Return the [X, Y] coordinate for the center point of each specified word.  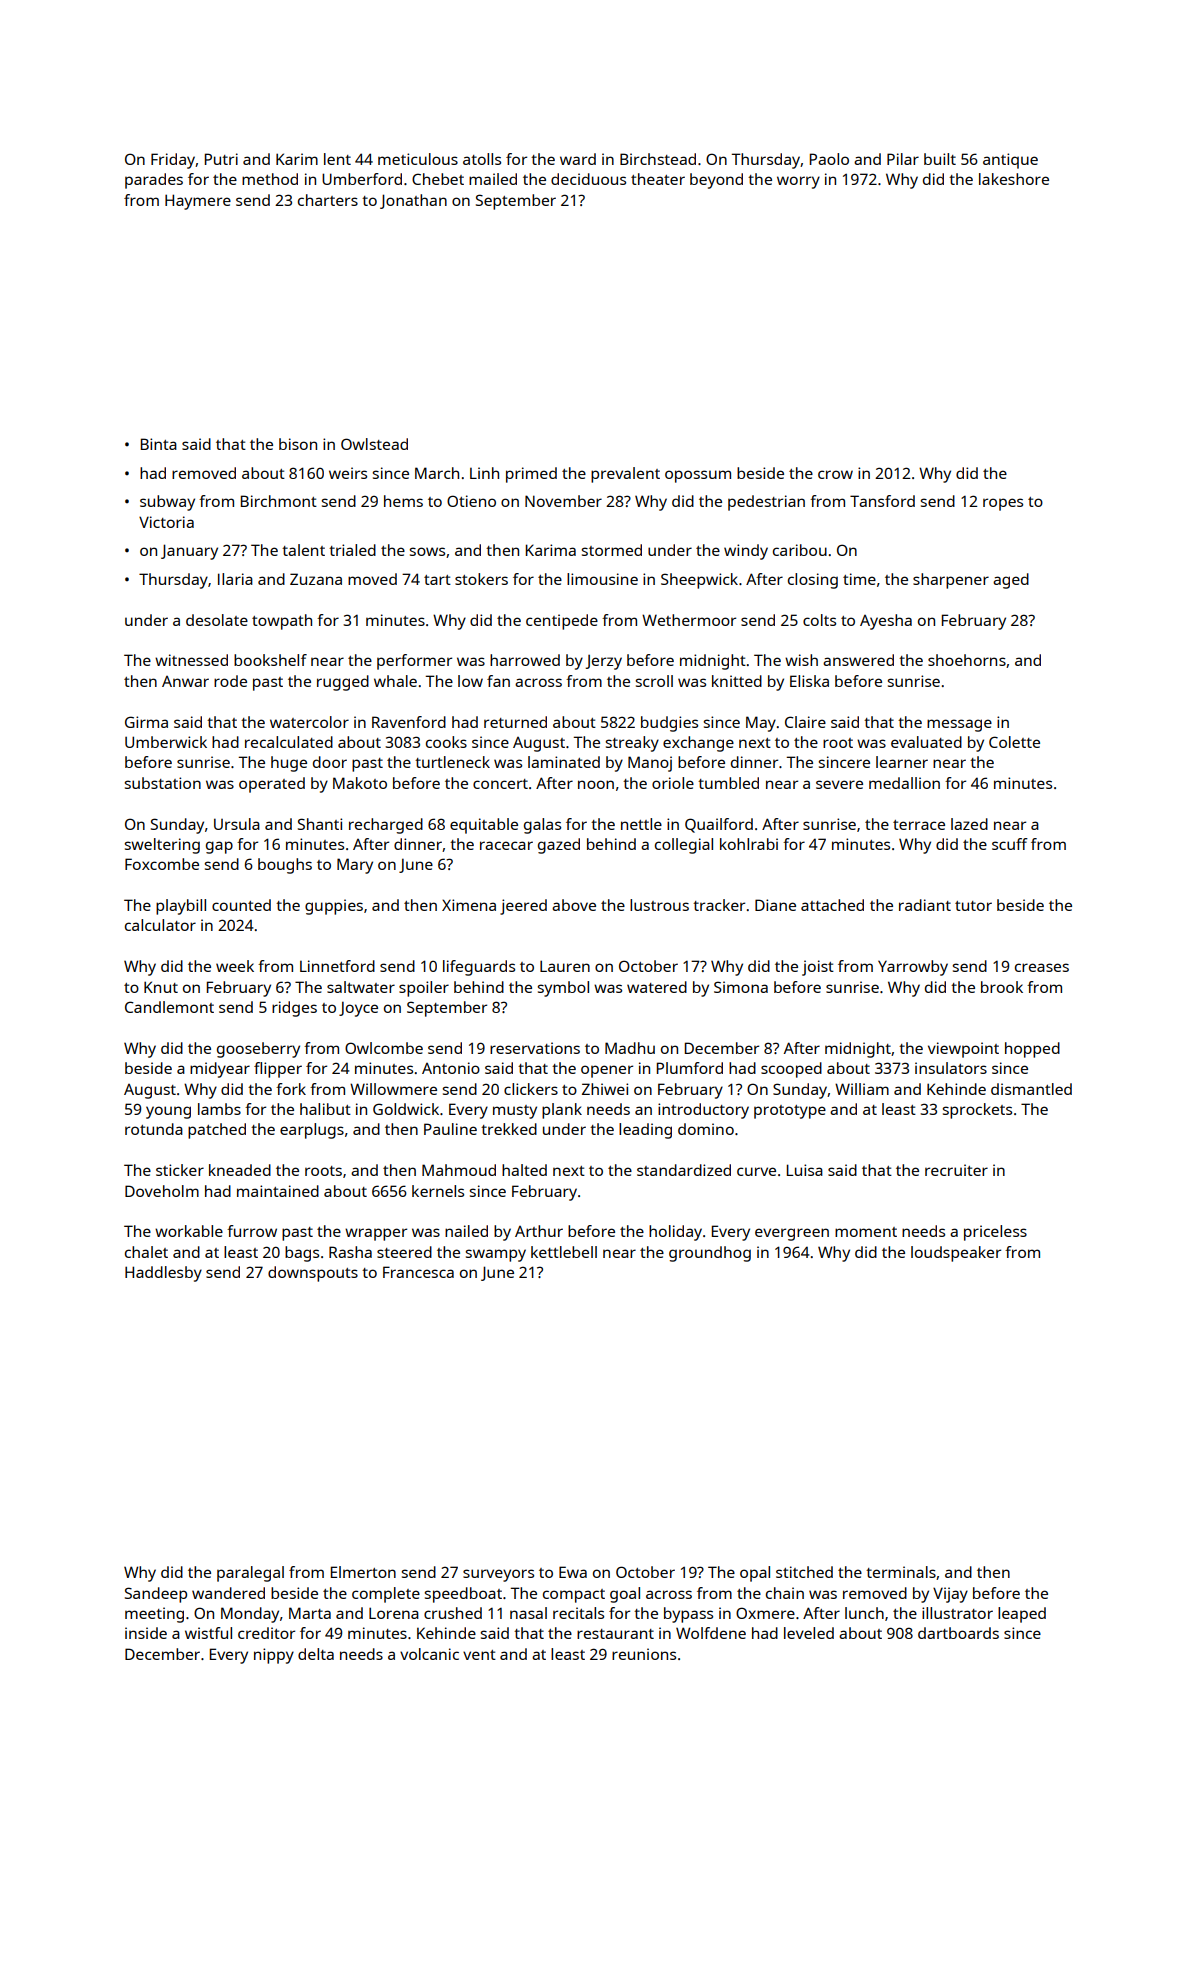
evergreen [792, 1234]
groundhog [710, 1254]
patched [217, 1131]
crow [835, 474]
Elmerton [363, 1572]
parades [154, 181]
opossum [698, 476]
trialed [352, 550]
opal [755, 1574]
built [940, 159]
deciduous [588, 179]
